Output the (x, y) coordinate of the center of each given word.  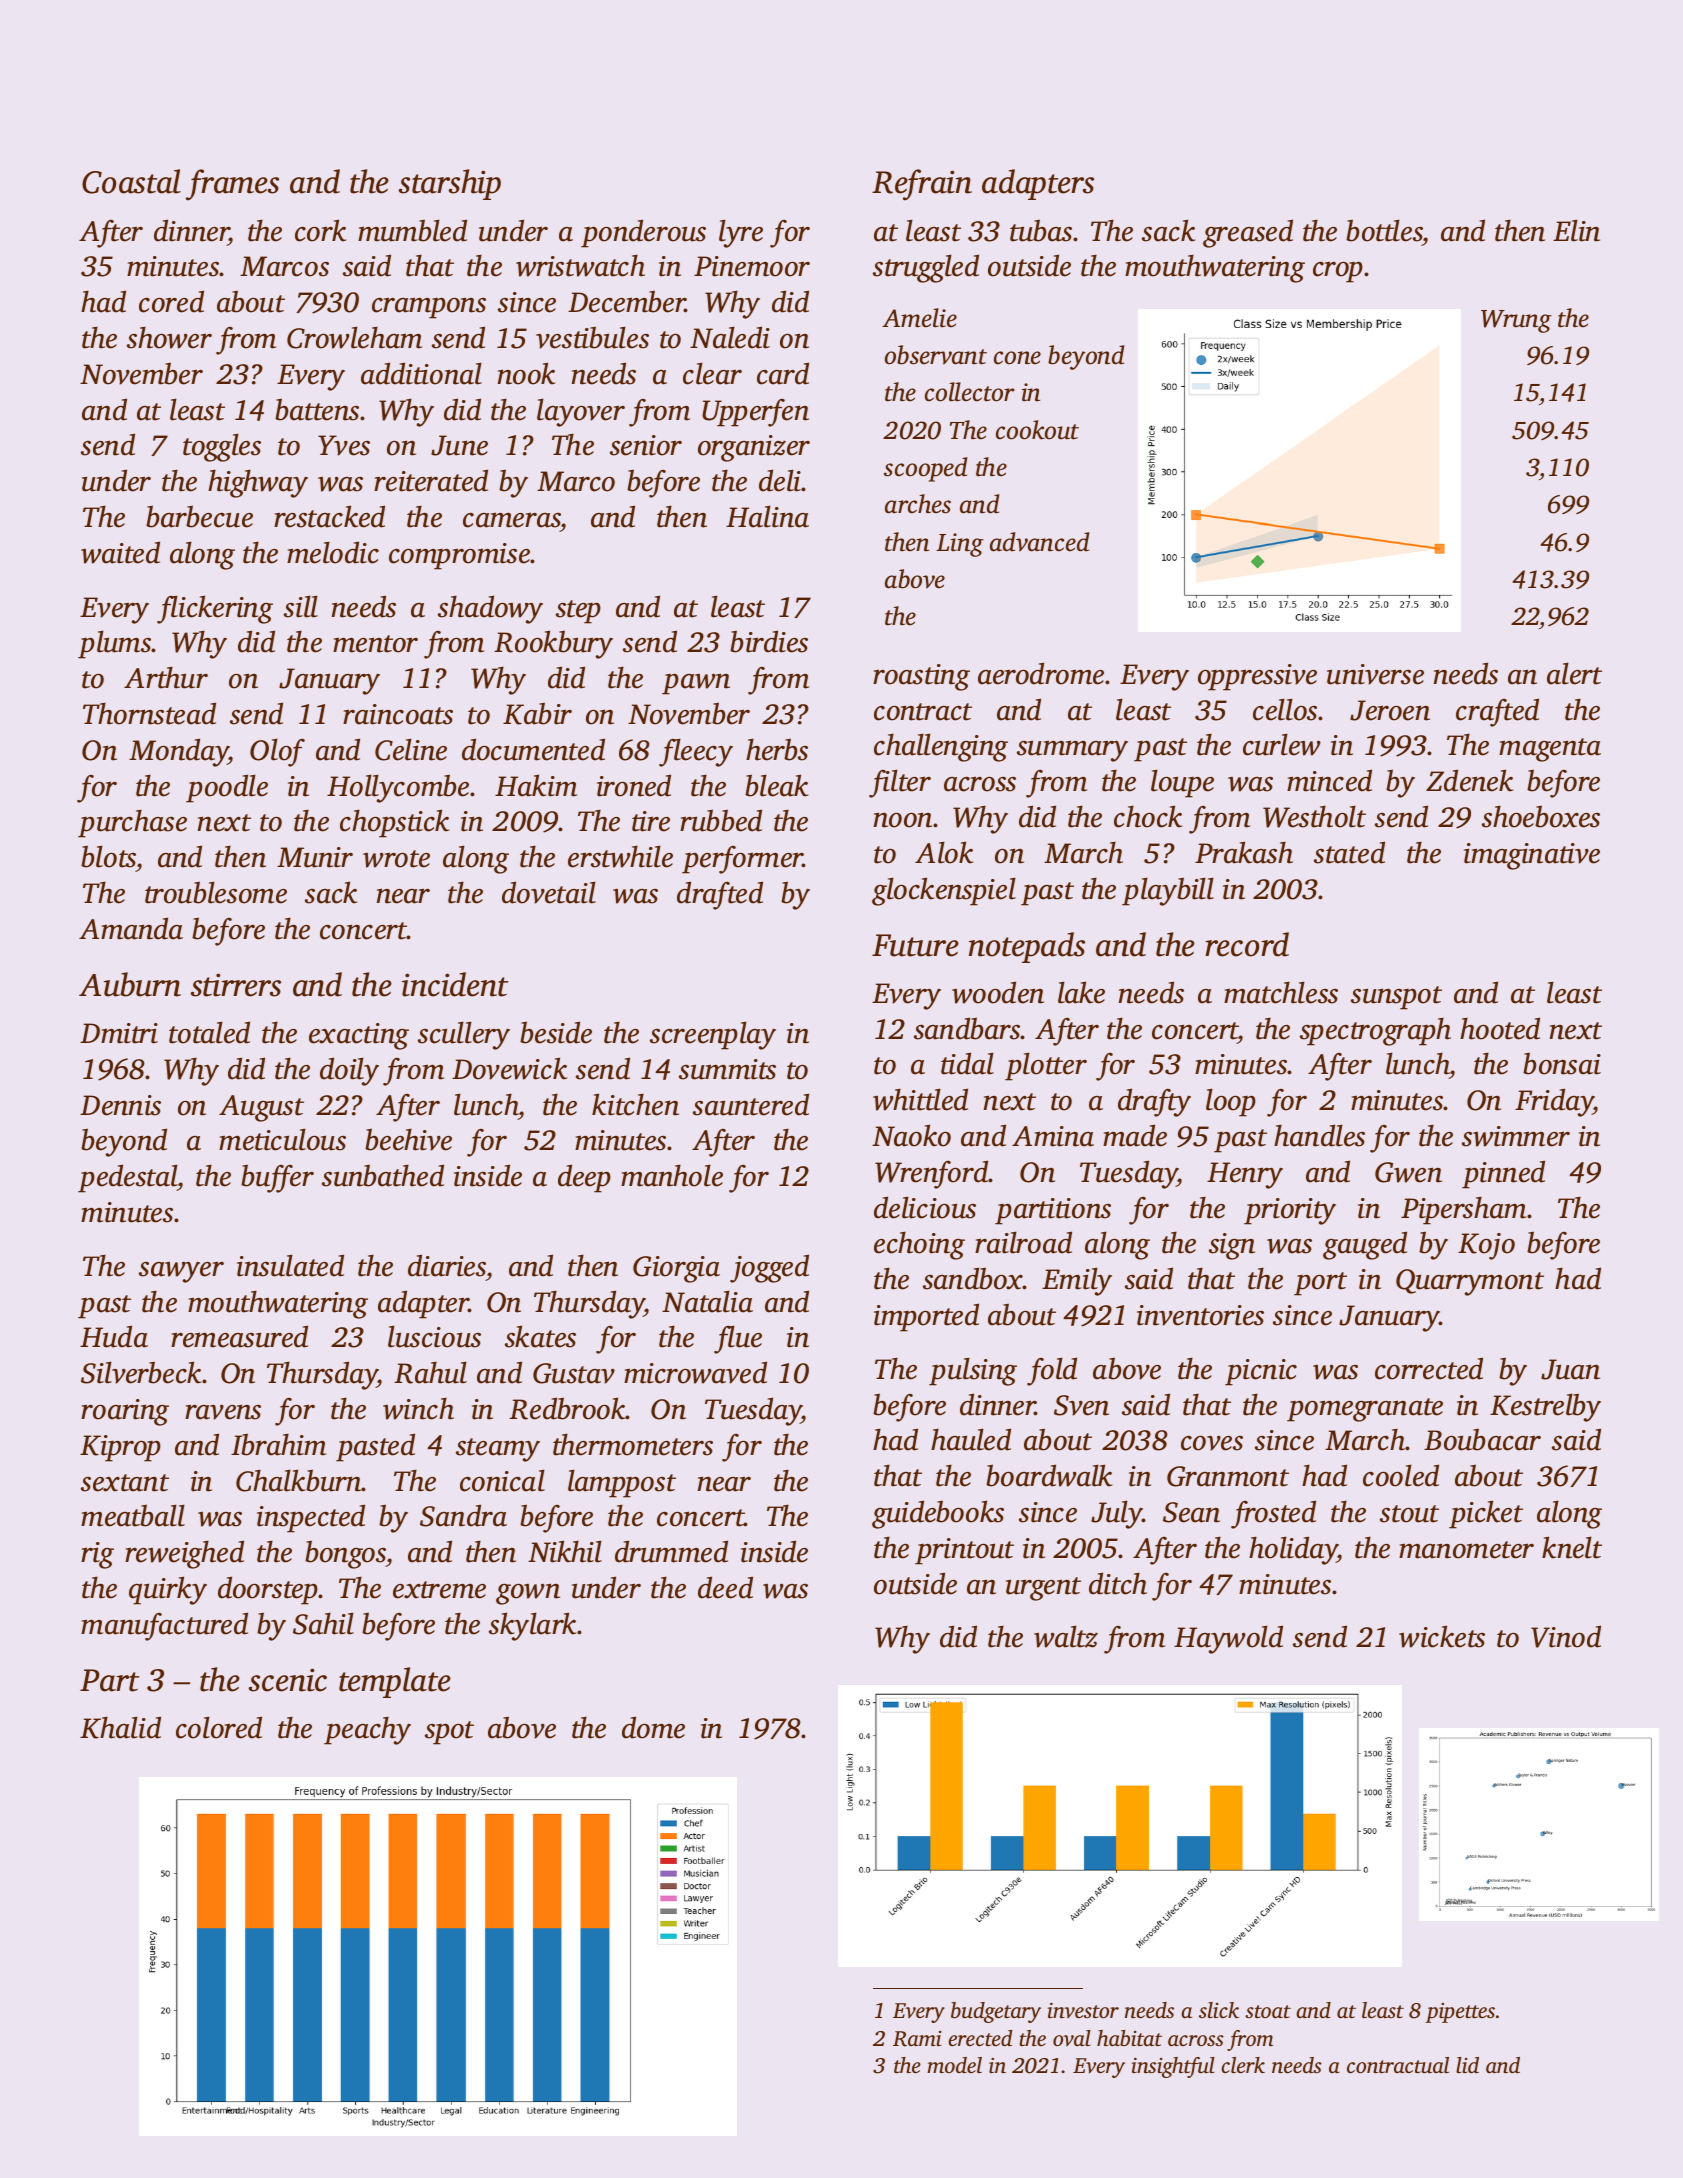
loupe (1182, 783)
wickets (1442, 1636)
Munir (315, 857)
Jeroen (1390, 710)
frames (232, 185)
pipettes (1460, 2013)
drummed (671, 1551)
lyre (741, 233)
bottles (1384, 230)
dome (653, 1727)
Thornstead (149, 713)
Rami (917, 2039)
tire (651, 821)
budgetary (996, 2012)
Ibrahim (278, 1444)
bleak (776, 785)
